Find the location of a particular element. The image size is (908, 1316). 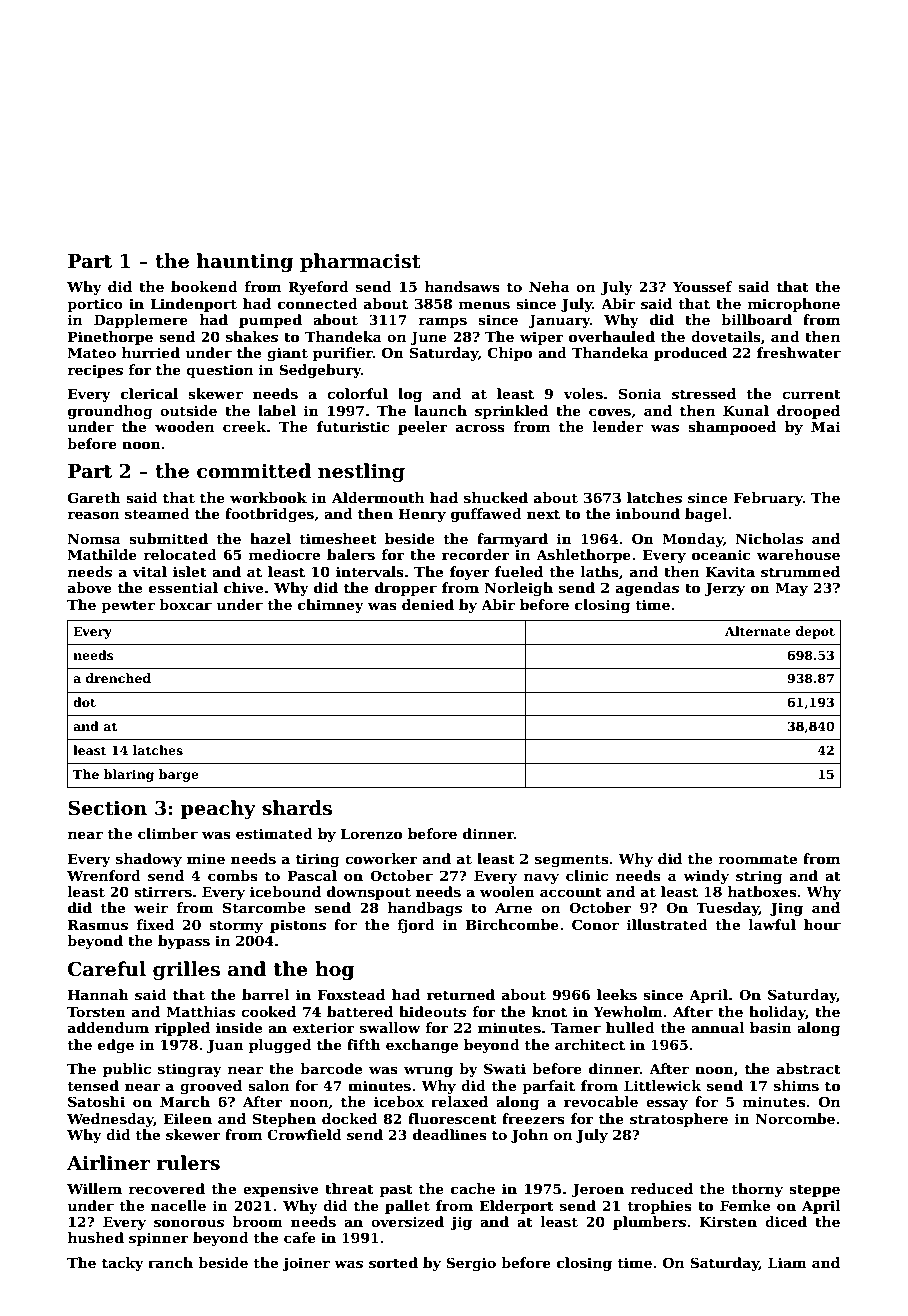

blaring is located at coordinates (129, 775).
